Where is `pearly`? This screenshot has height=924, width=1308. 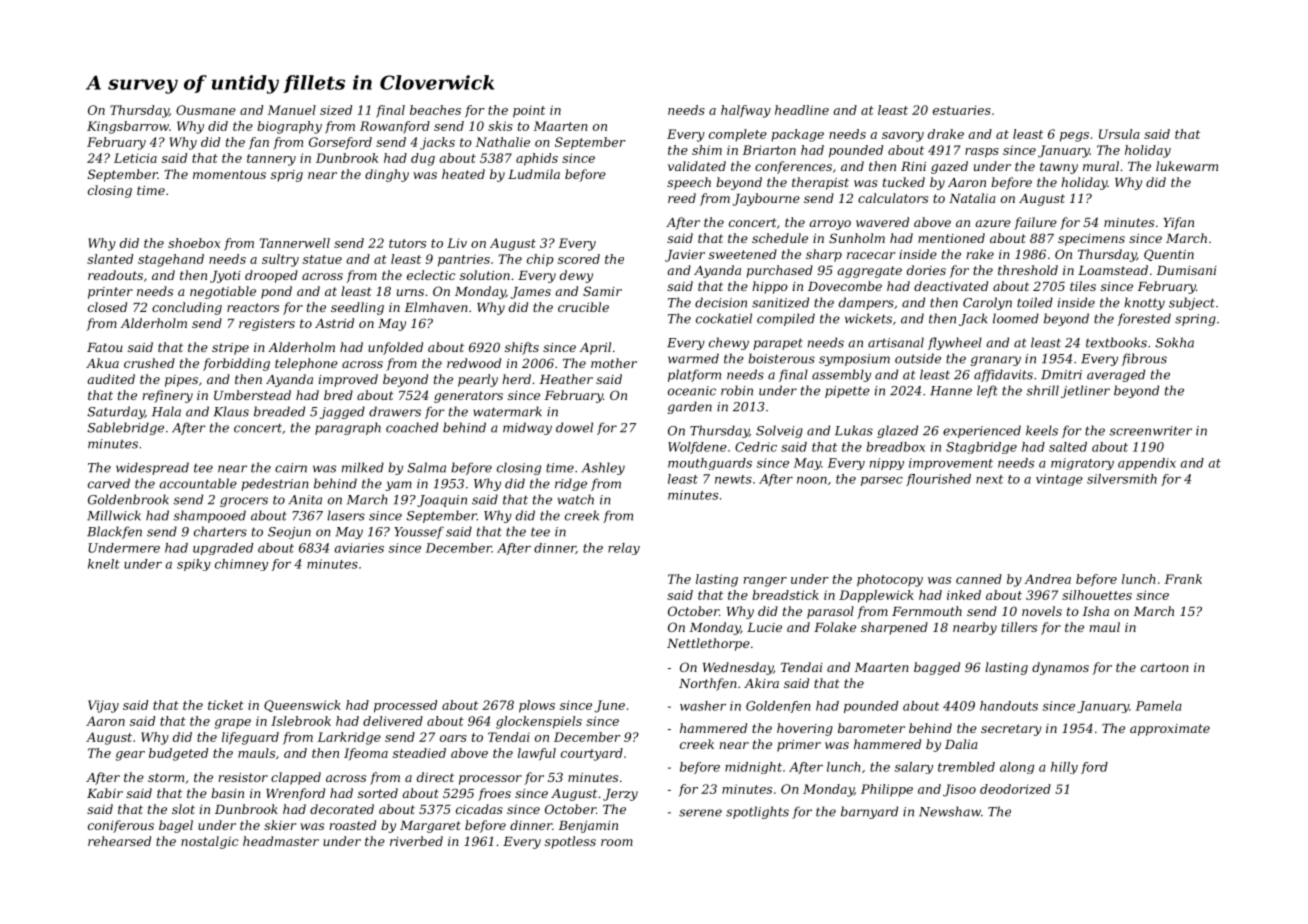
pearly is located at coordinates (478, 380).
